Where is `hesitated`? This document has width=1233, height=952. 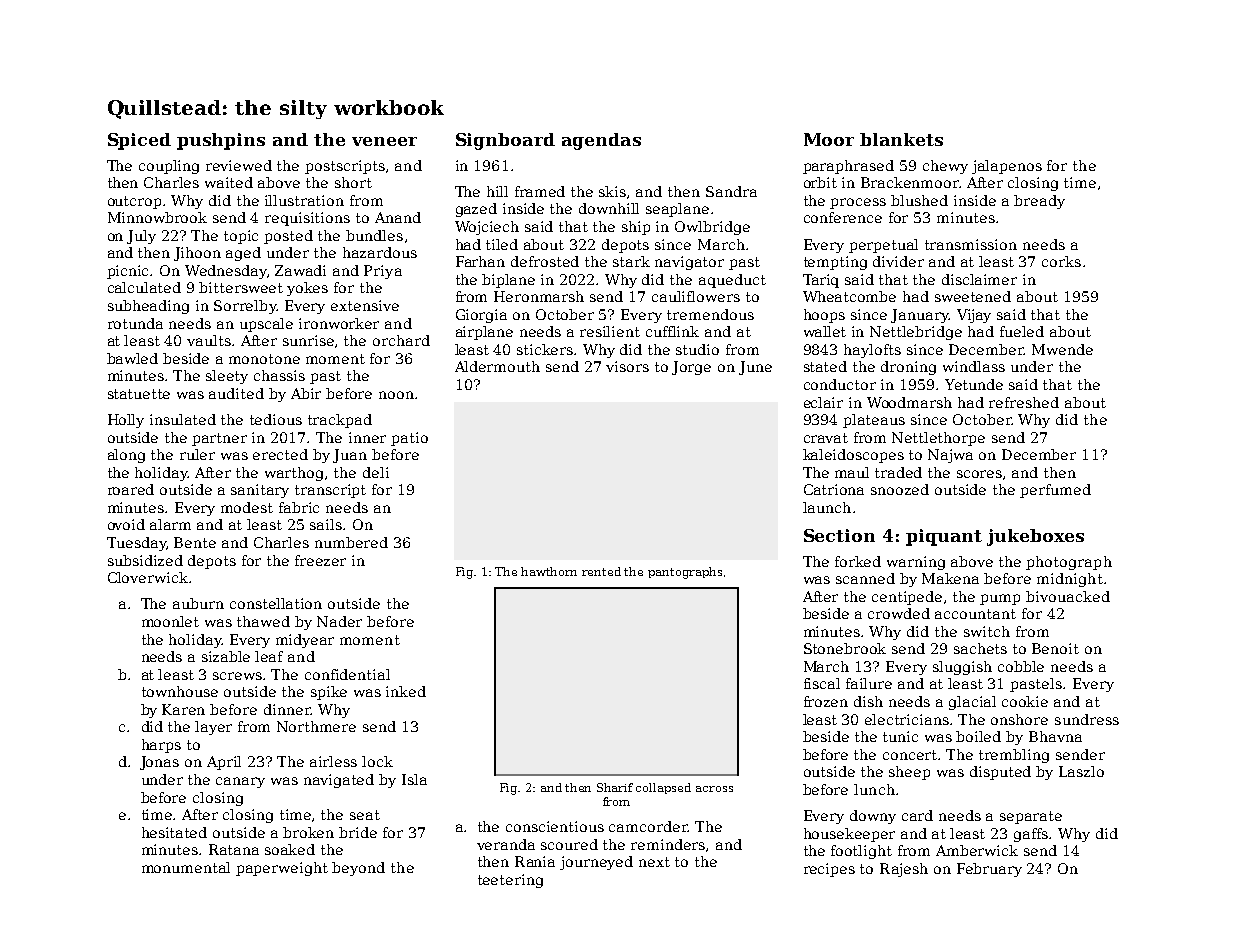
hesitated is located at coordinates (174, 832).
